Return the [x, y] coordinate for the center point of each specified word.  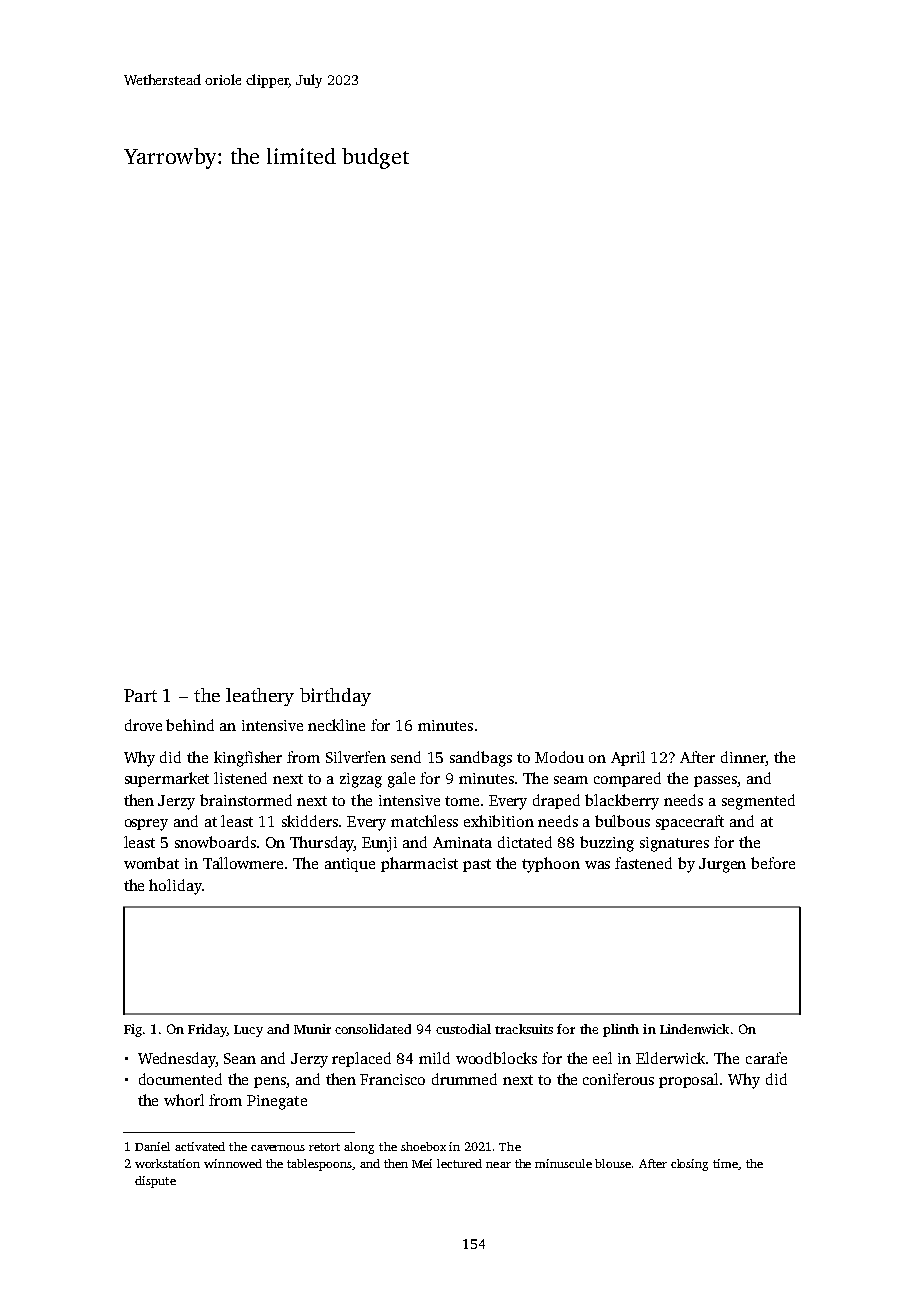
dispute [155, 1182]
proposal [688, 1080]
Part [140, 695]
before [773, 863]
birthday [335, 697]
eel [602, 1058]
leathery [260, 697]
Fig [133, 1030]
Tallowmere [243, 863]
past [477, 865]
